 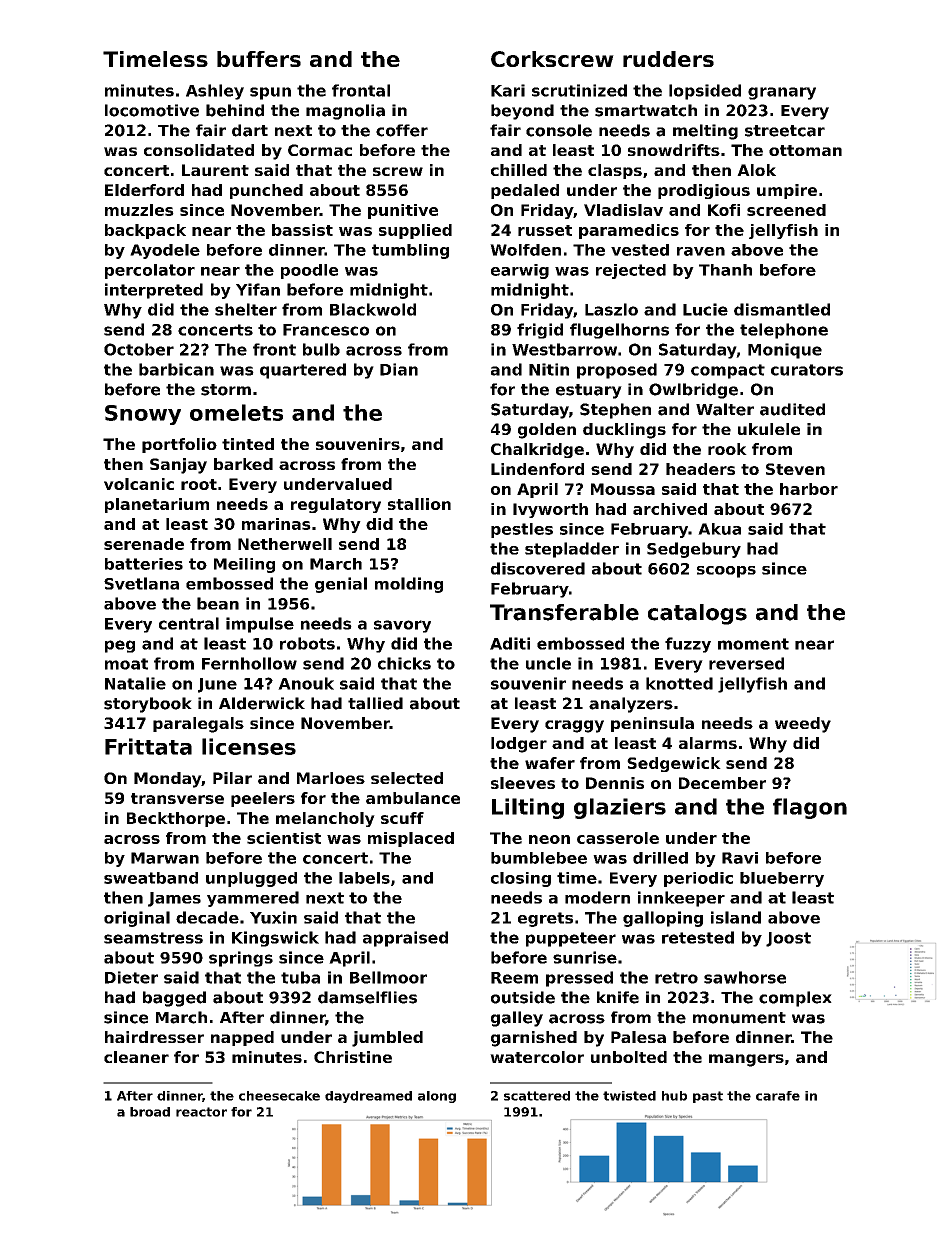 I want to click on storybook, so click(x=148, y=705).
